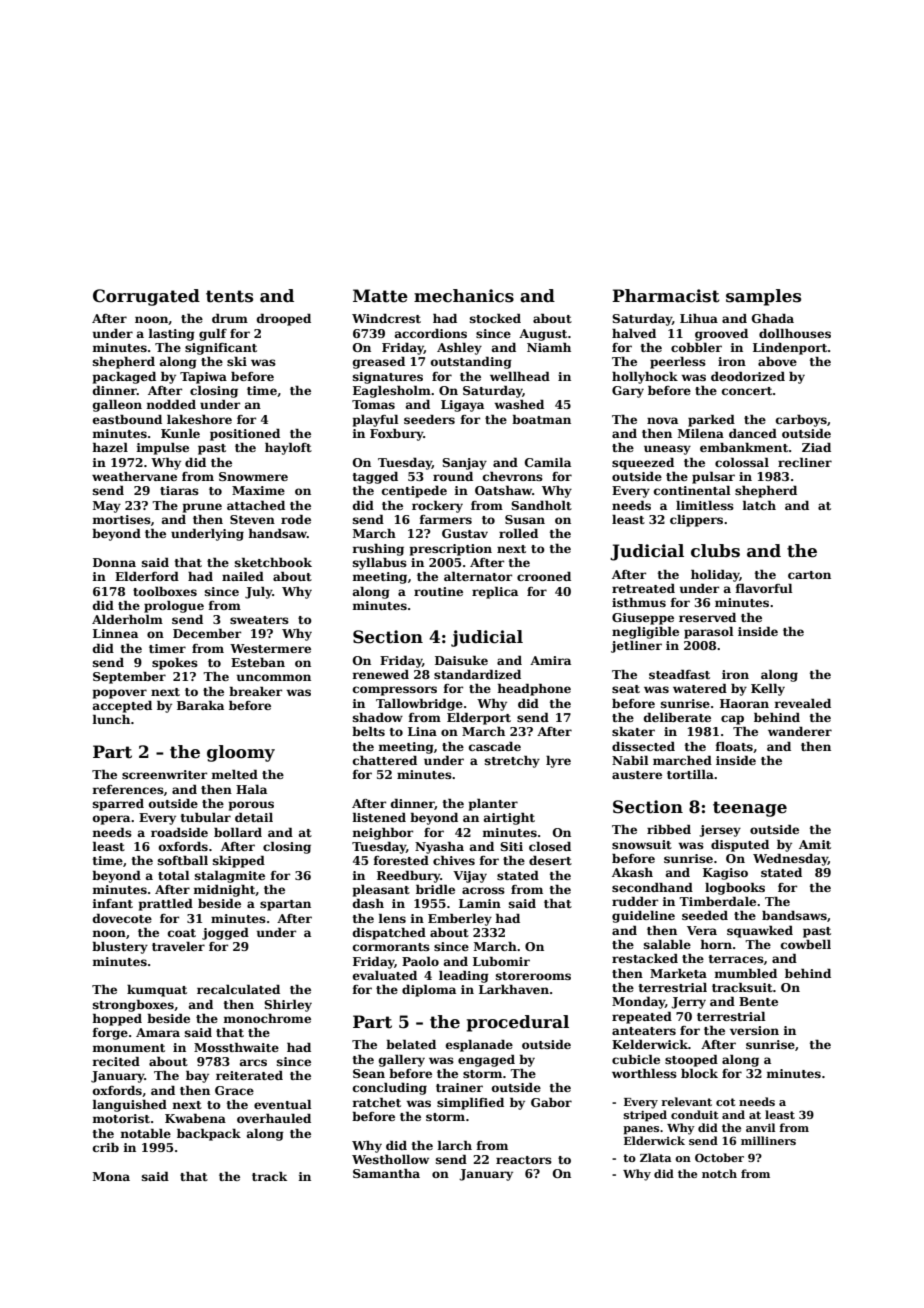  I want to click on round, so click(453, 476).
